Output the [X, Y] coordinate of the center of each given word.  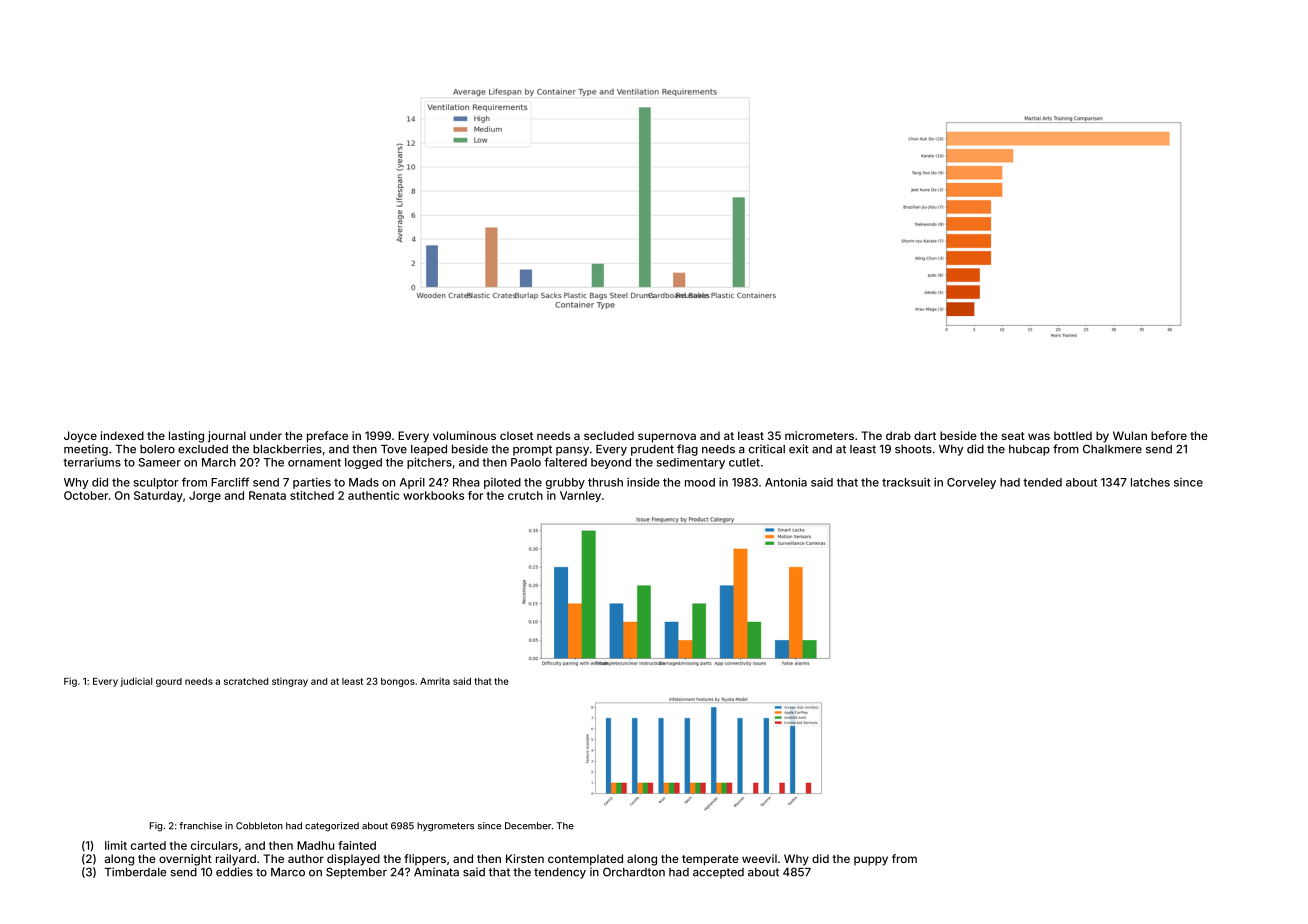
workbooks [433, 495]
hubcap [1029, 450]
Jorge [205, 497]
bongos [398, 682]
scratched [246, 681]
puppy [871, 861]
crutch [525, 495]
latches [1150, 482]
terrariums [92, 462]
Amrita [435, 681]
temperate [710, 860]
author [306, 858]
